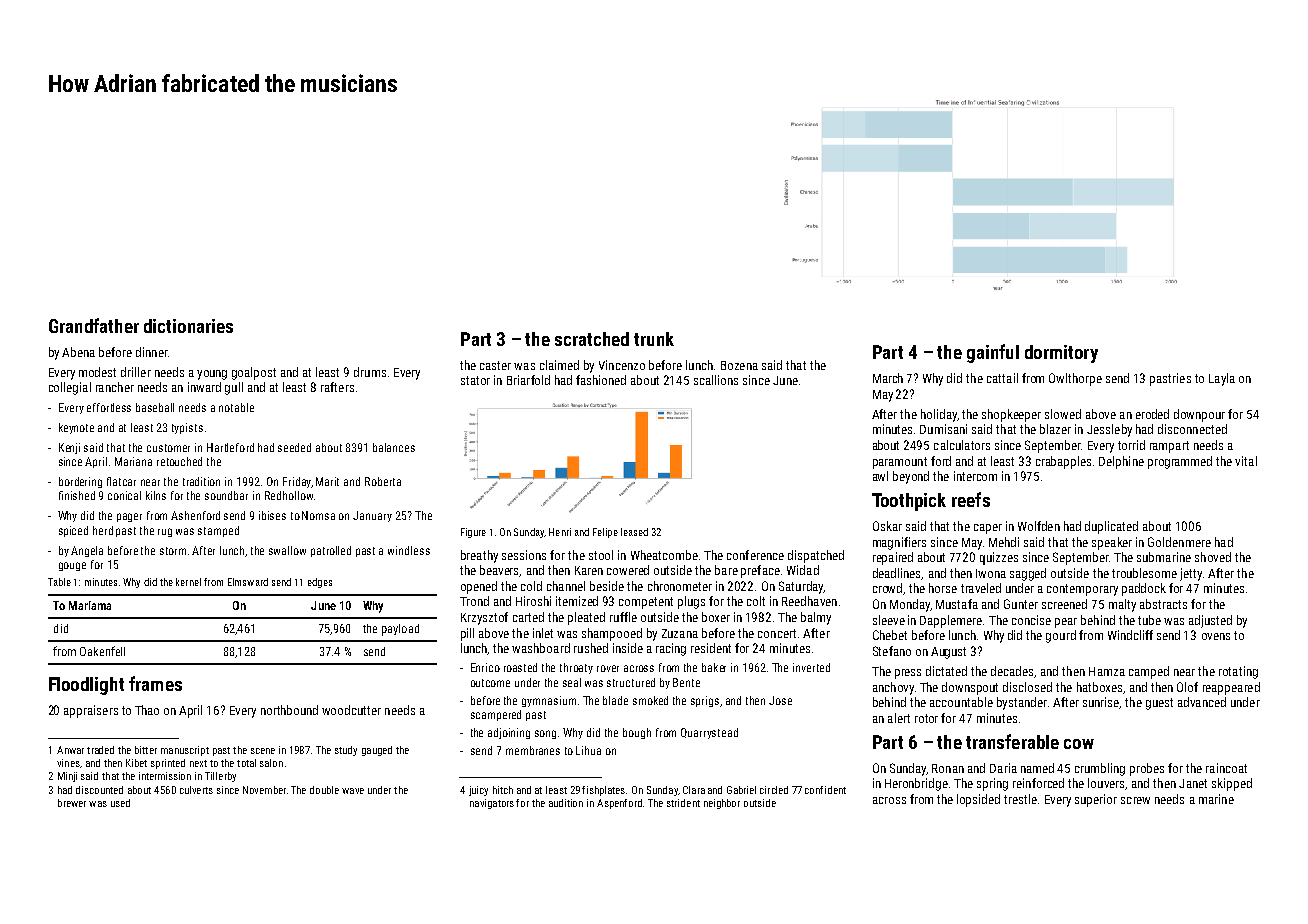  I want to click on structured, so click(631, 682).
